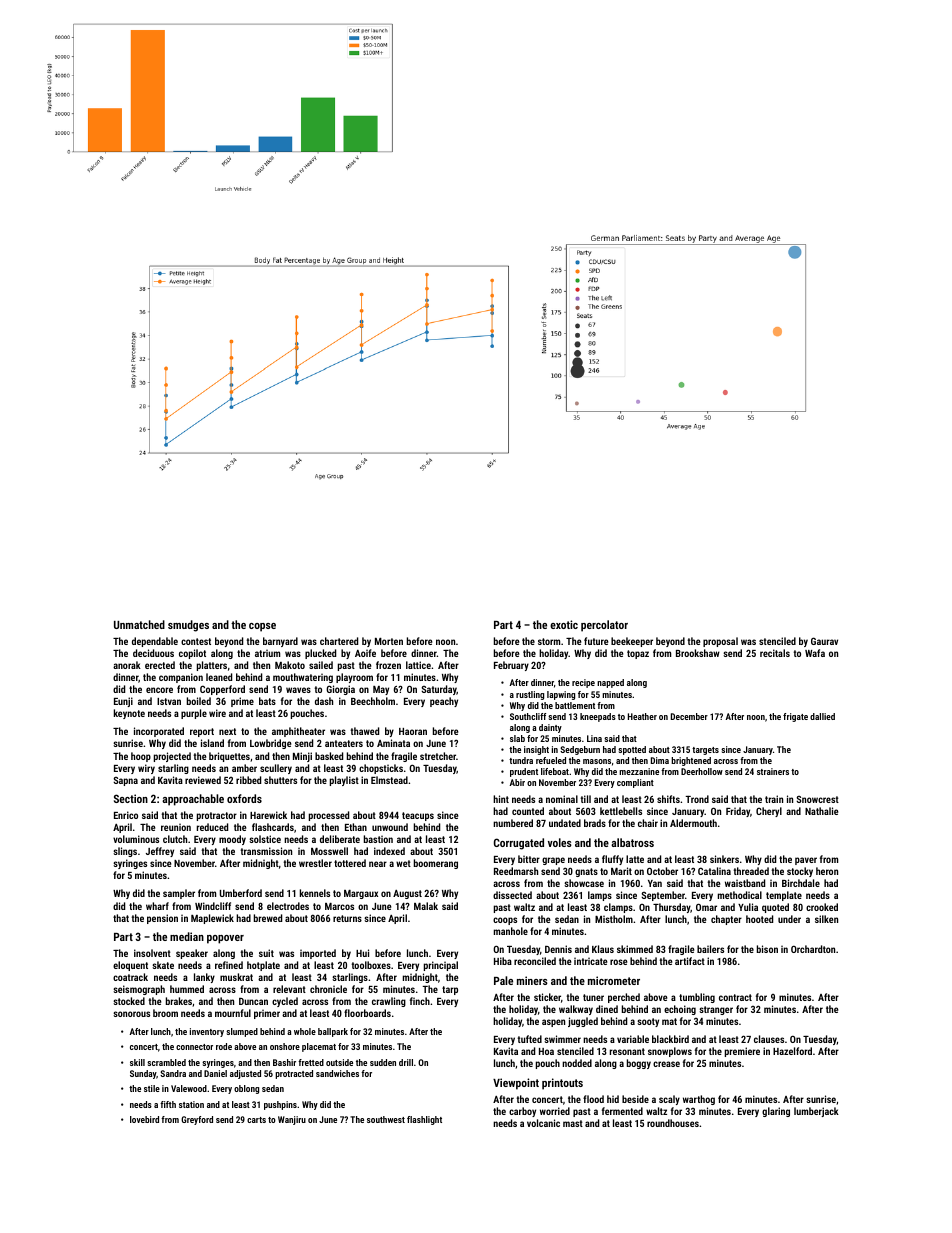  I want to click on stile, so click(152, 1088).
